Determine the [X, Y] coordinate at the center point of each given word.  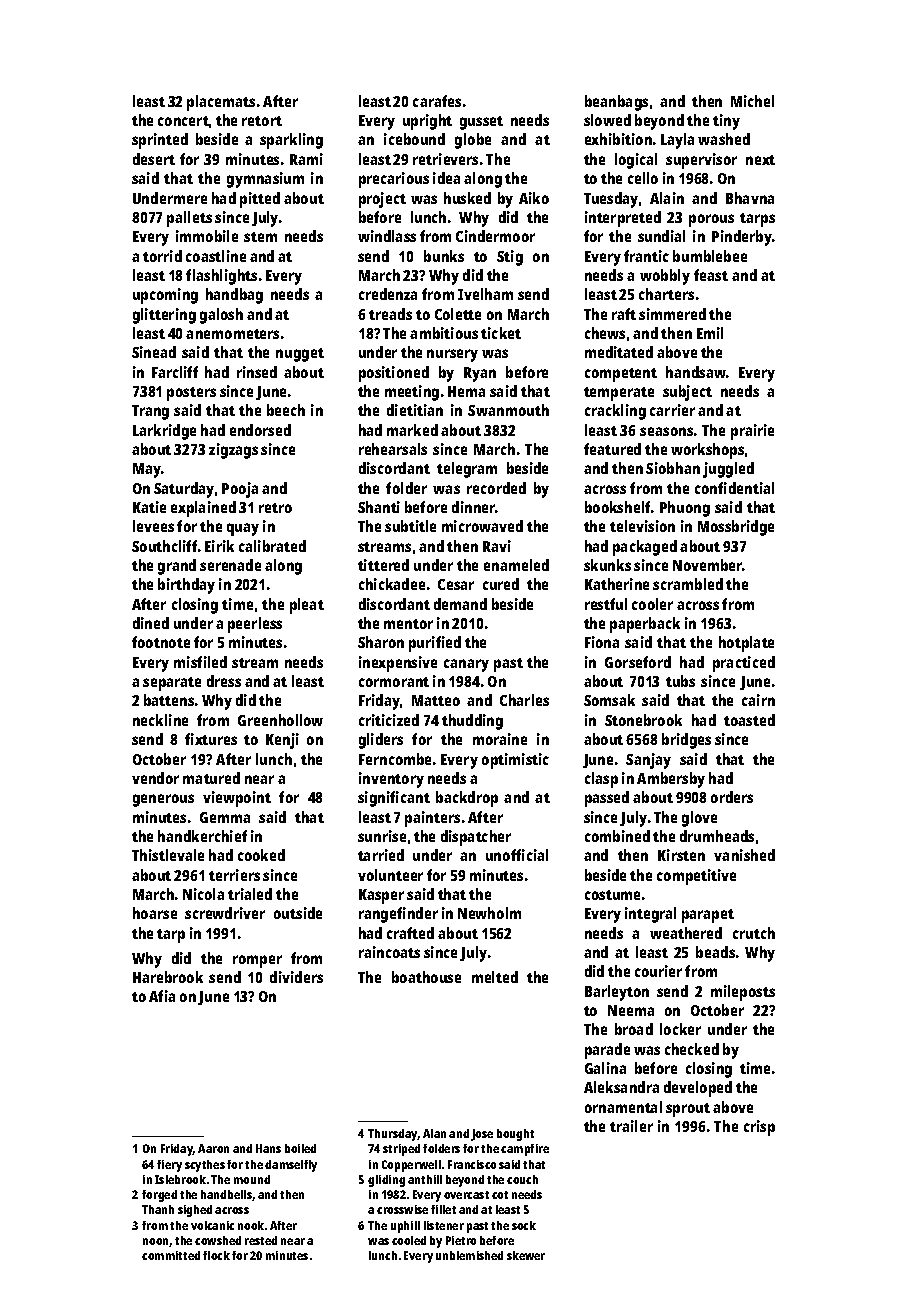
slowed [607, 120]
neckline [160, 720]
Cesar [456, 584]
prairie [752, 432]
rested [261, 1240]
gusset [481, 123]
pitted [260, 200]
